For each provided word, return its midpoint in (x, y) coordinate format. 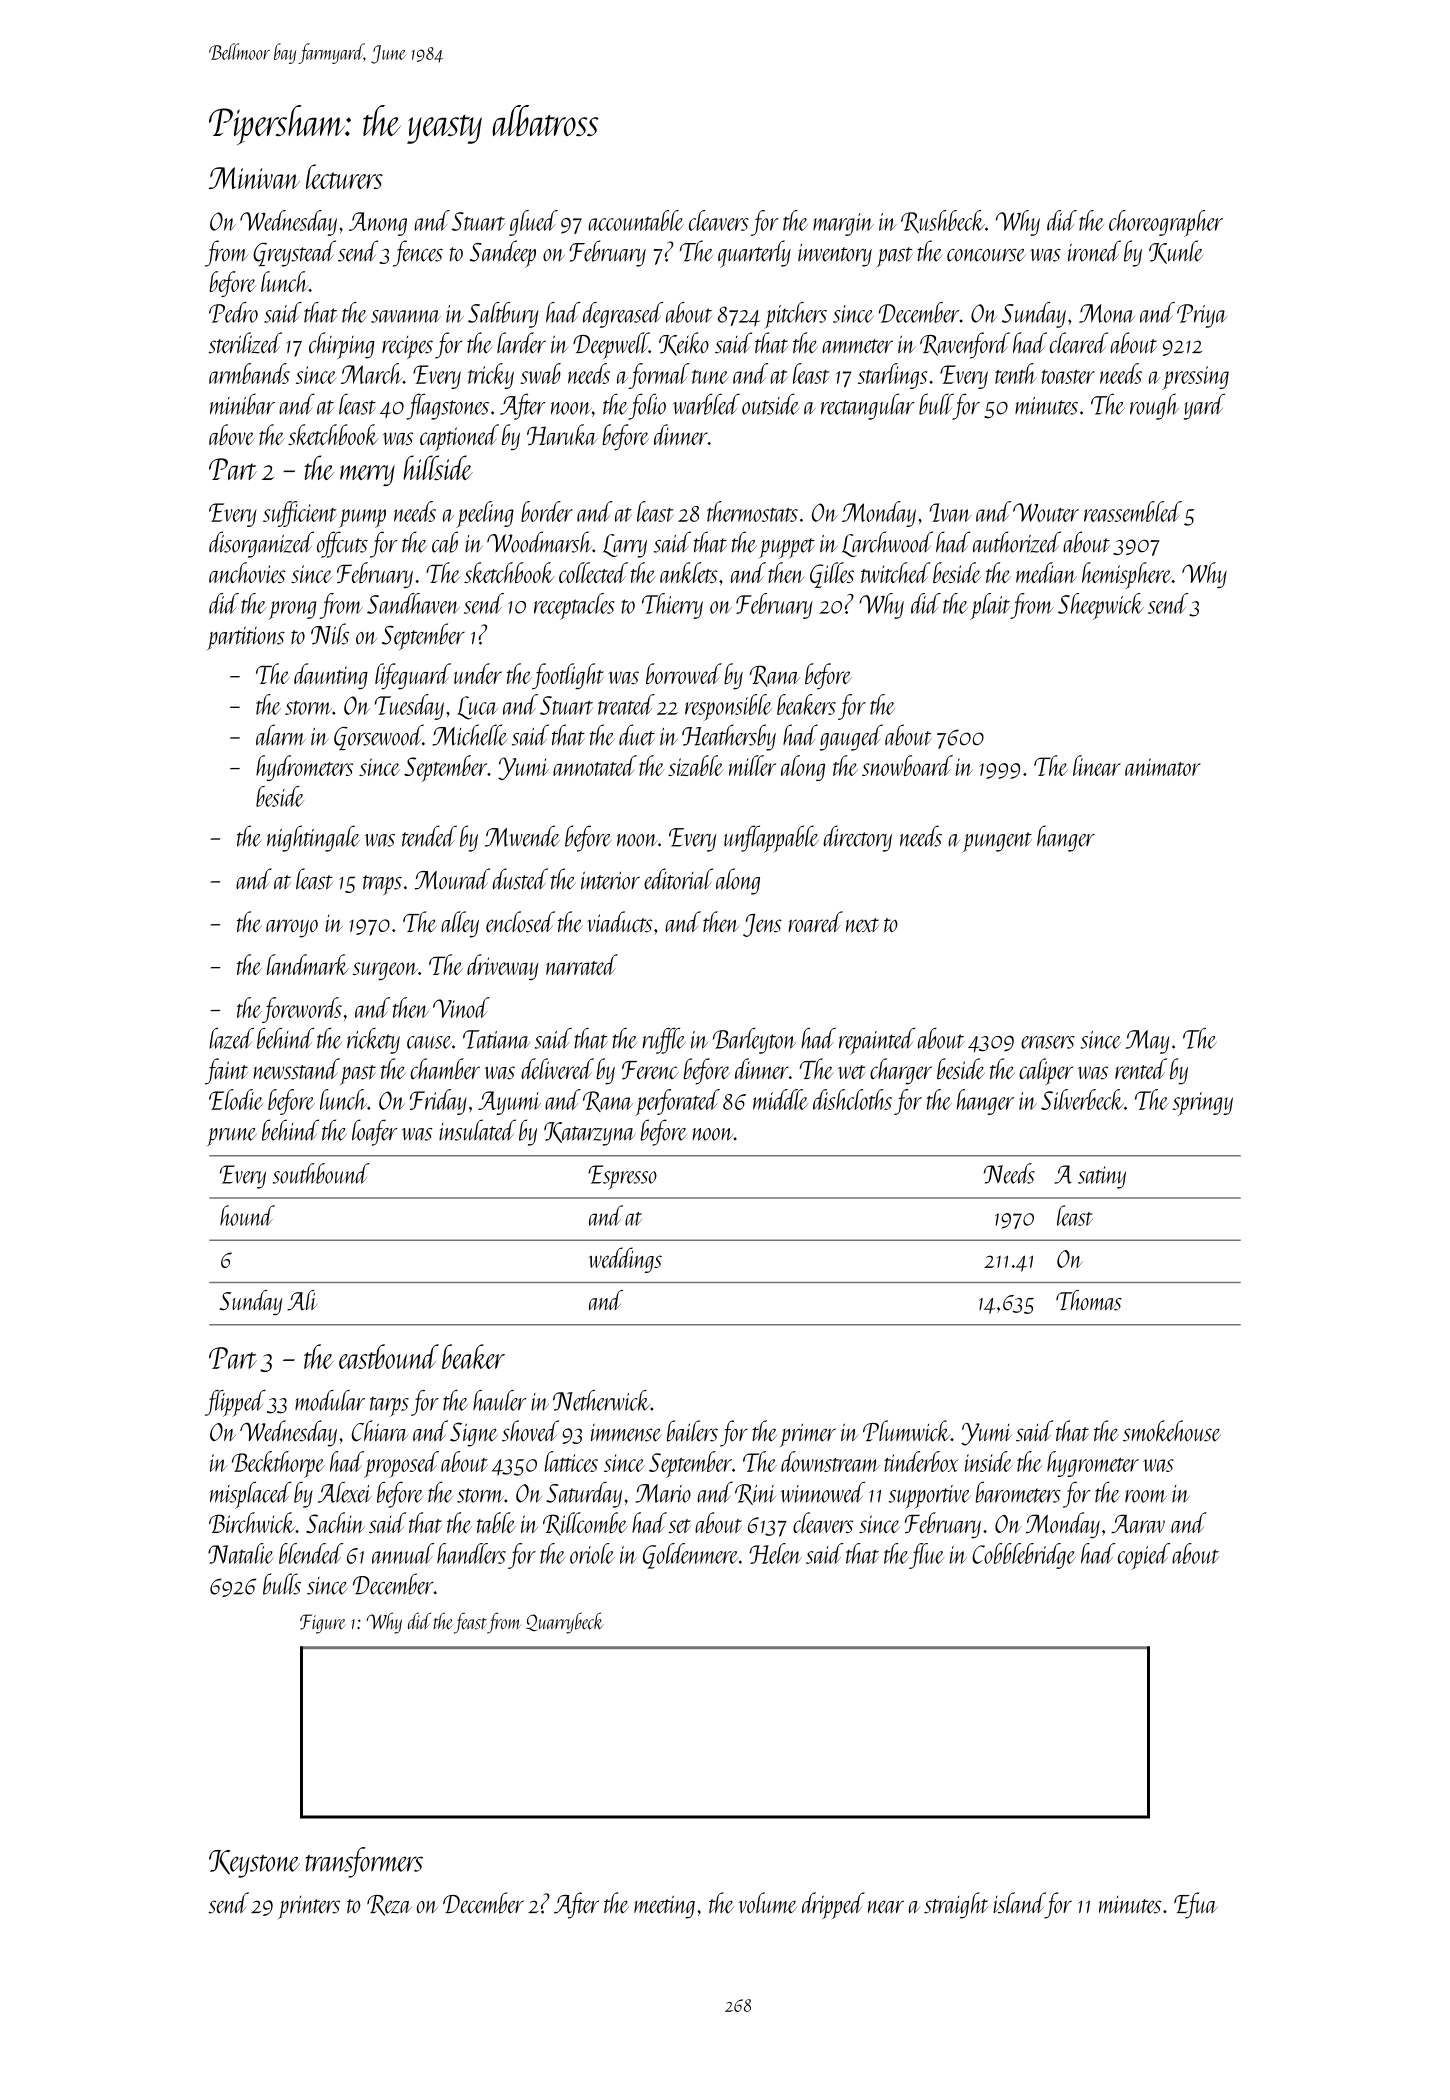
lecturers (344, 176)
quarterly (754, 254)
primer (808, 1435)
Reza (389, 1905)
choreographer (1166, 223)
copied (1144, 1556)
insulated (477, 1130)
